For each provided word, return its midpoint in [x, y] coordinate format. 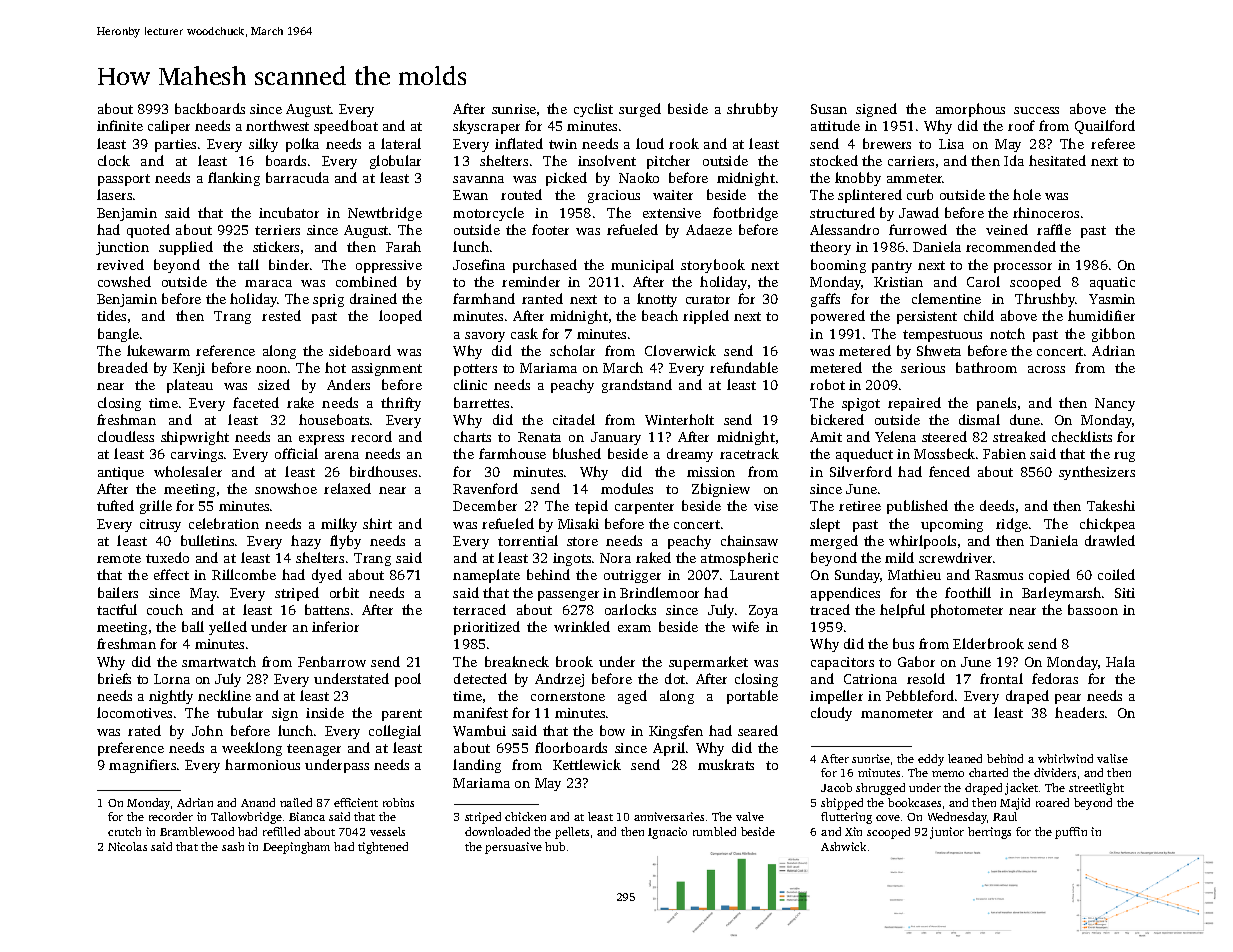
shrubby [752, 110]
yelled [228, 628]
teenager [314, 750]
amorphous [970, 110]
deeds [997, 505]
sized [274, 384]
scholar [572, 350]
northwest [277, 125]
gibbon [1113, 335]
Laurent [754, 575]
